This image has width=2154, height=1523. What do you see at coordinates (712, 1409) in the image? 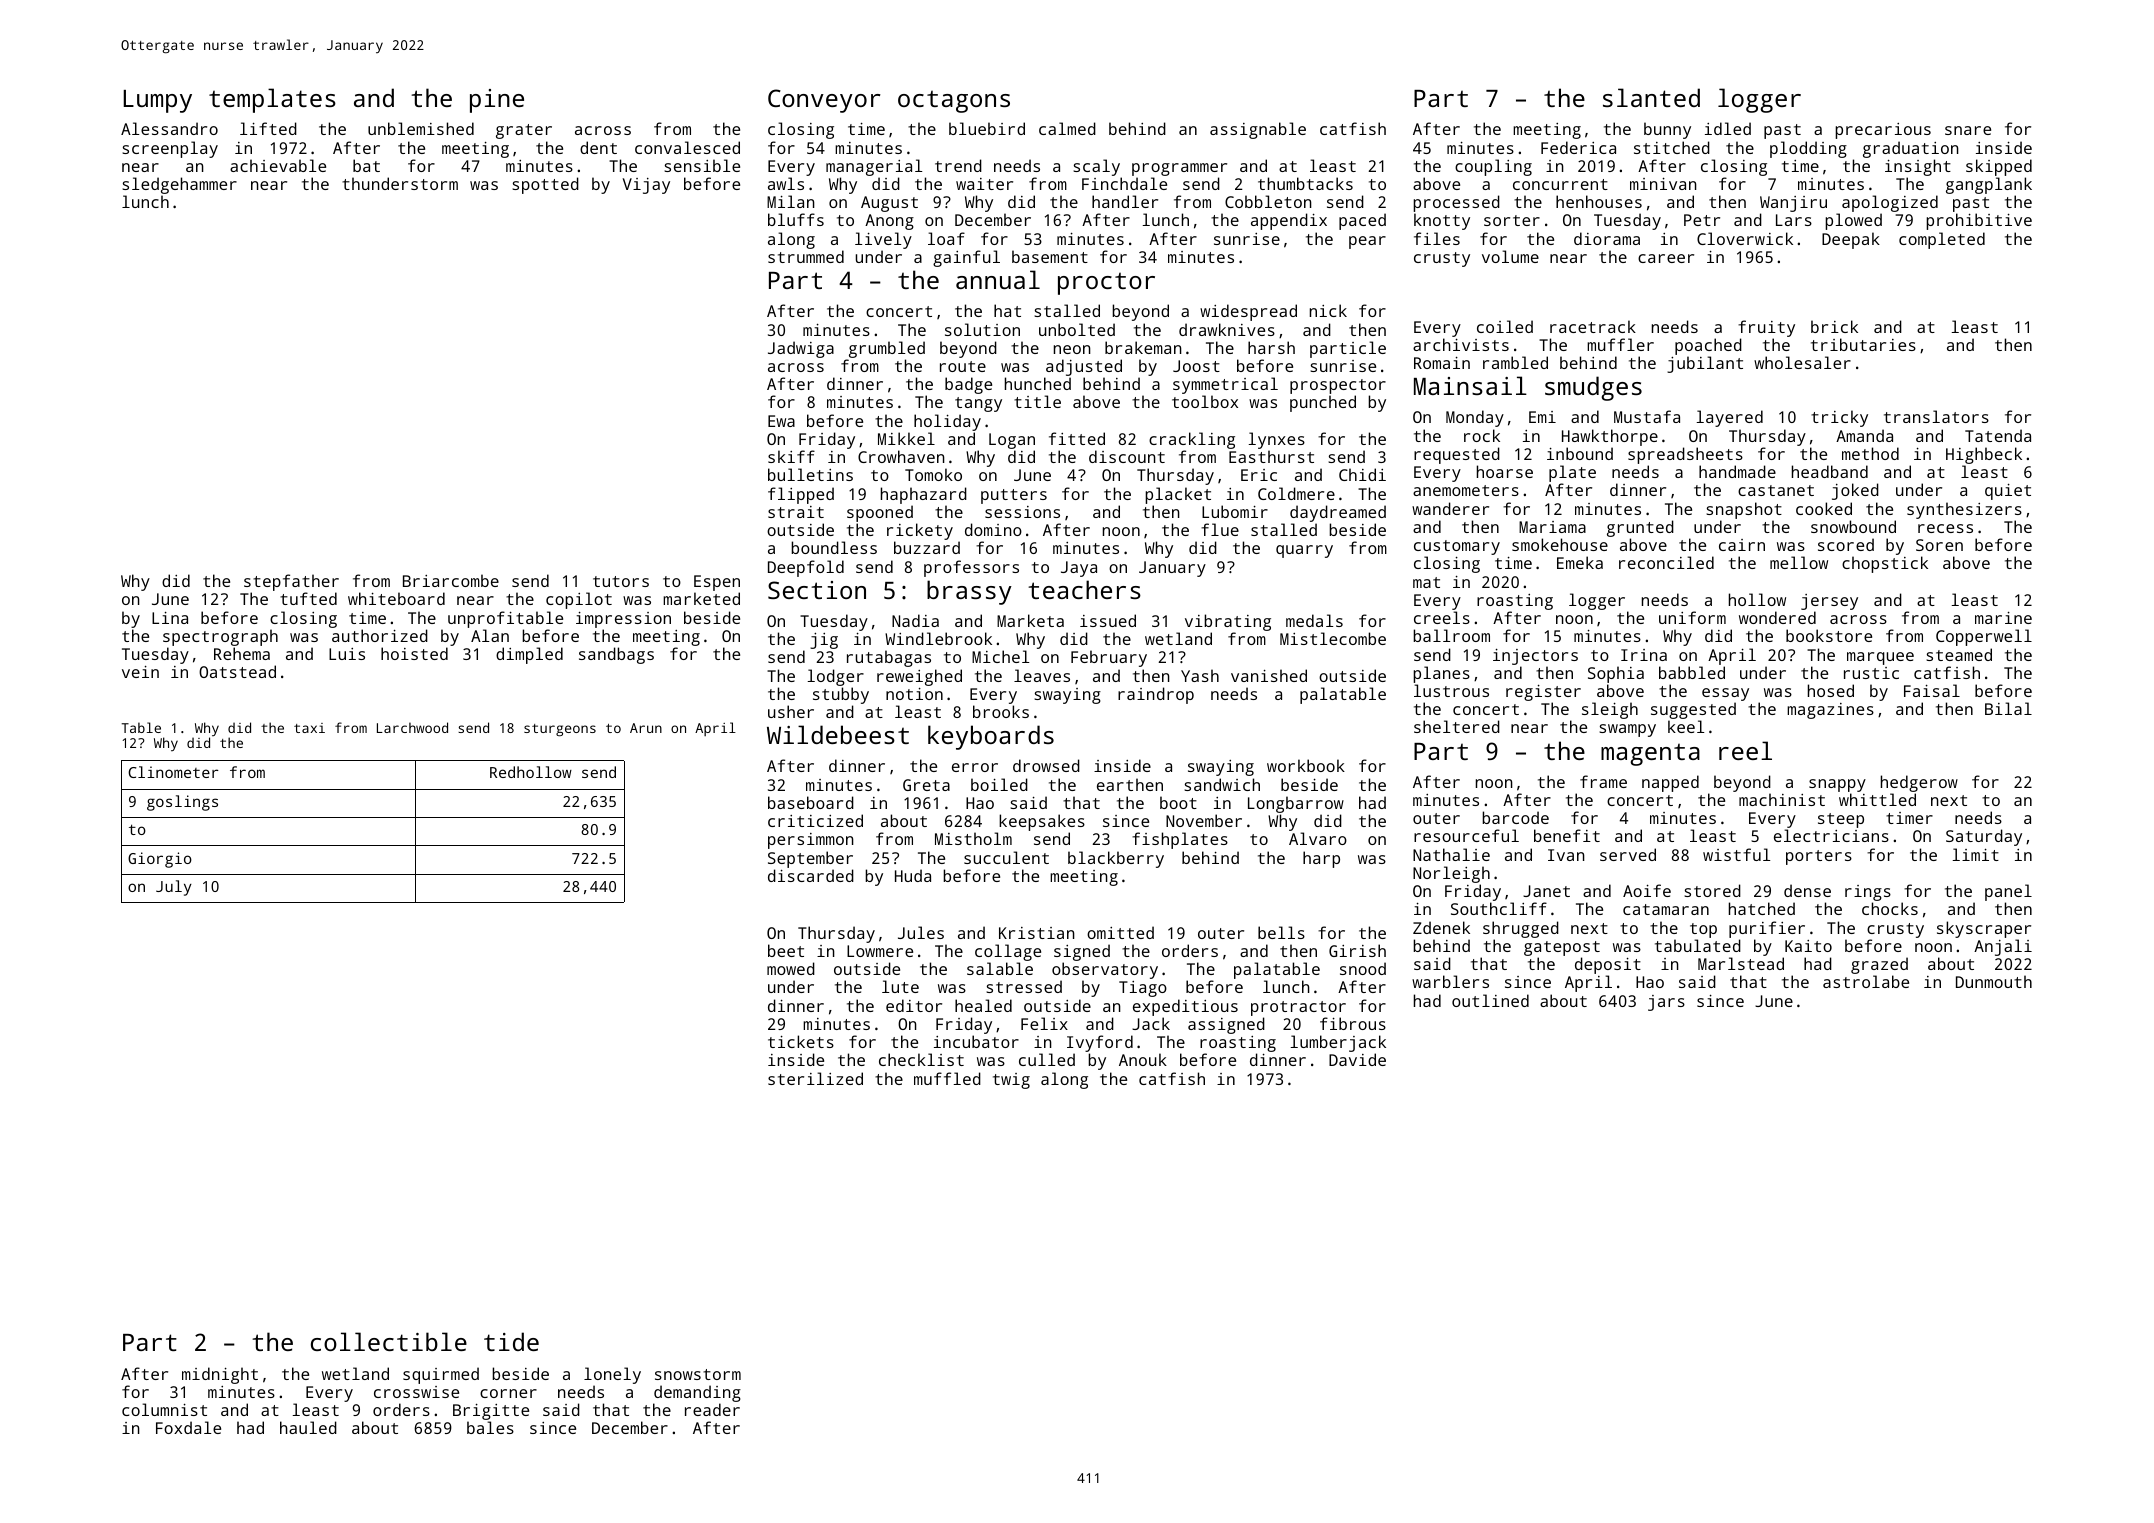
I see `reader` at bounding box center [712, 1409].
